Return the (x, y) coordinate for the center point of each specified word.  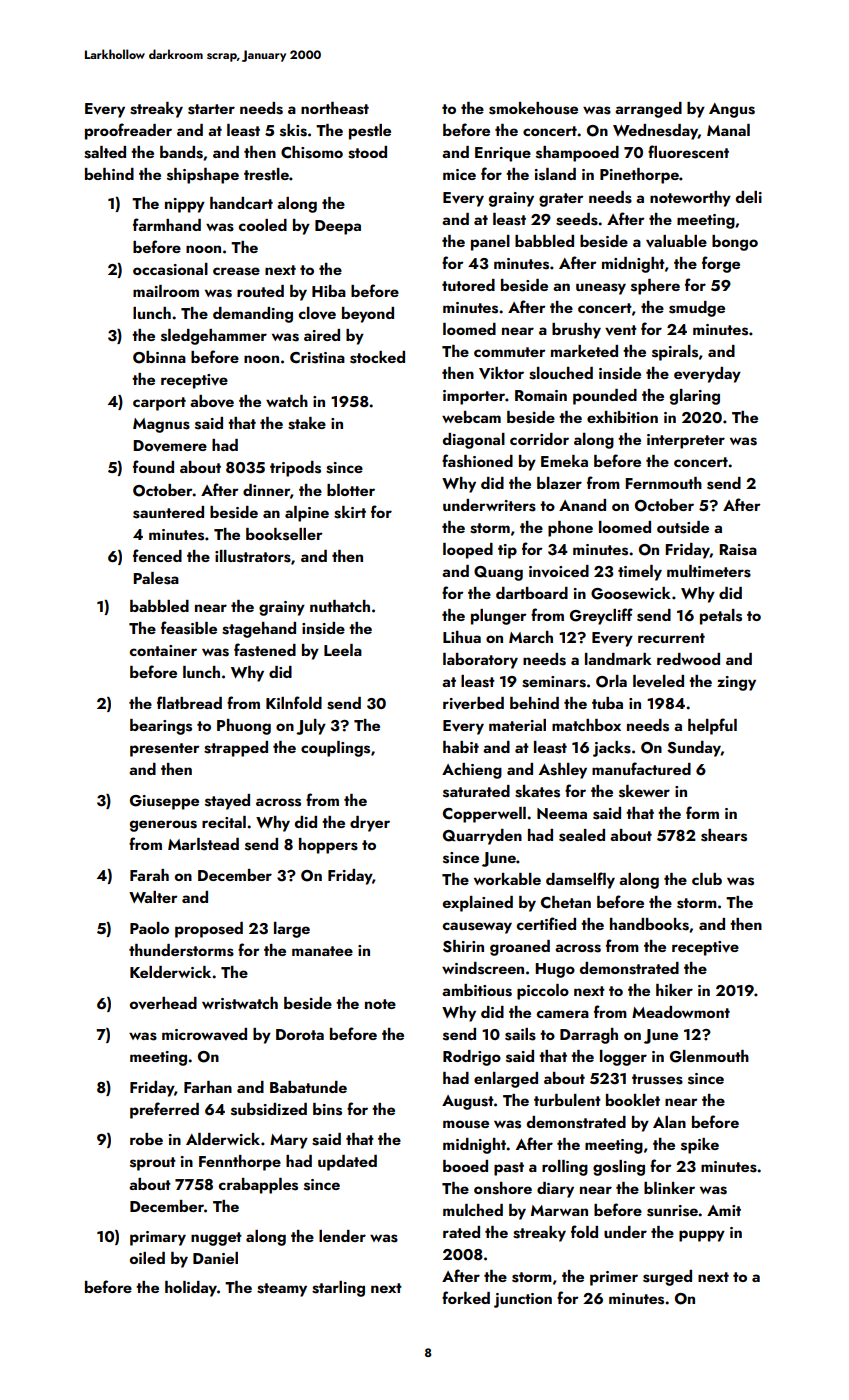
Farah (149, 875)
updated (347, 1163)
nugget (216, 1239)
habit (461, 747)
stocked (377, 357)
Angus (732, 110)
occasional (170, 269)
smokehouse (533, 108)
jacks (612, 749)
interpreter (686, 441)
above (212, 401)
